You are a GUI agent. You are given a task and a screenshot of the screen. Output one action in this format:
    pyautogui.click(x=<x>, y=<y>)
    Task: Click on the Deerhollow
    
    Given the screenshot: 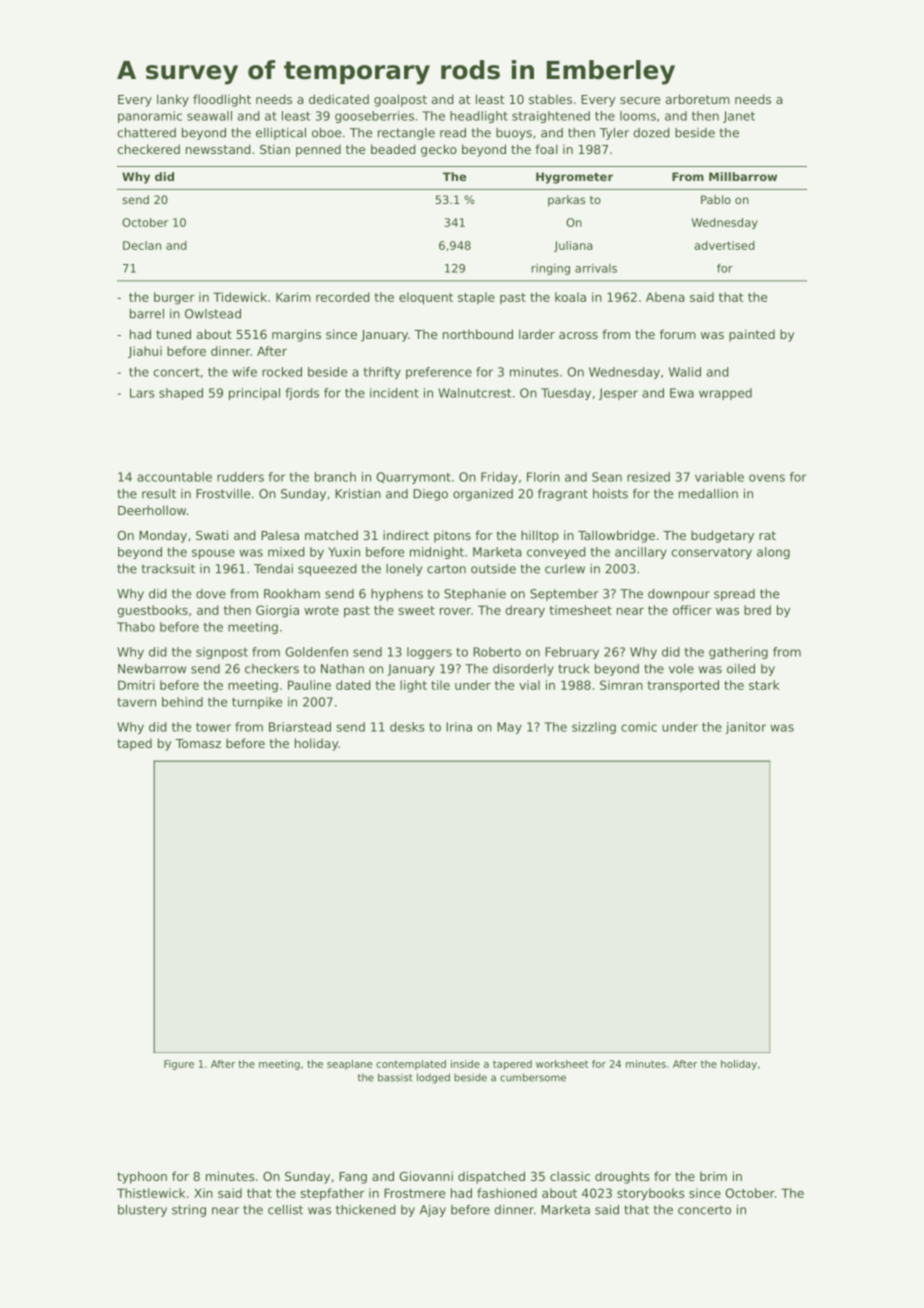 What is the action you would take?
    pyautogui.click(x=152, y=510)
